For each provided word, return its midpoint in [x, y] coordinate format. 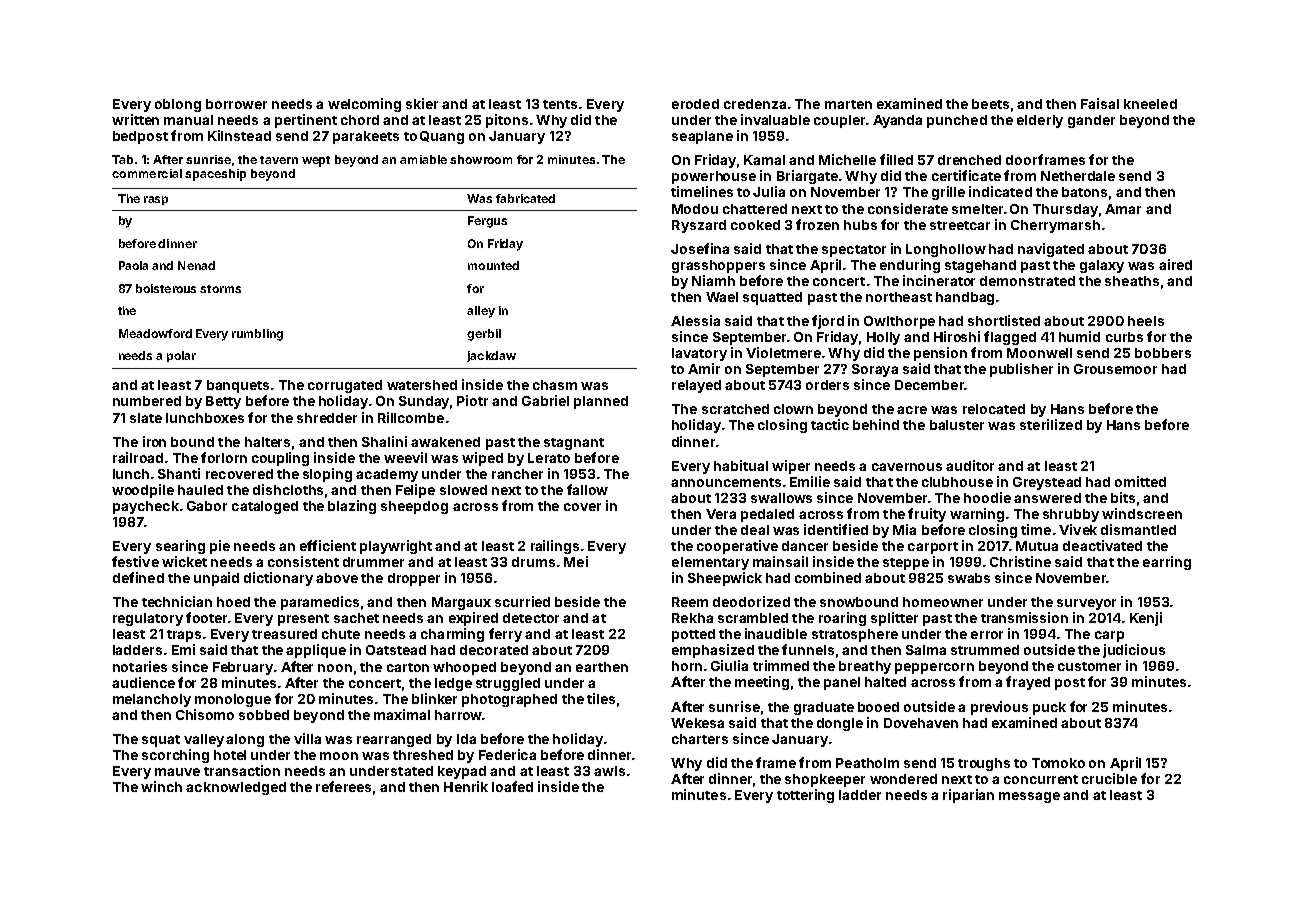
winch [161, 786]
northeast [899, 297]
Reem [690, 602]
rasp [156, 200]
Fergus [487, 222]
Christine [1020, 561]
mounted [493, 265]
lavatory [699, 354]
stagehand [980, 266]
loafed [512, 786]
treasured [284, 634]
